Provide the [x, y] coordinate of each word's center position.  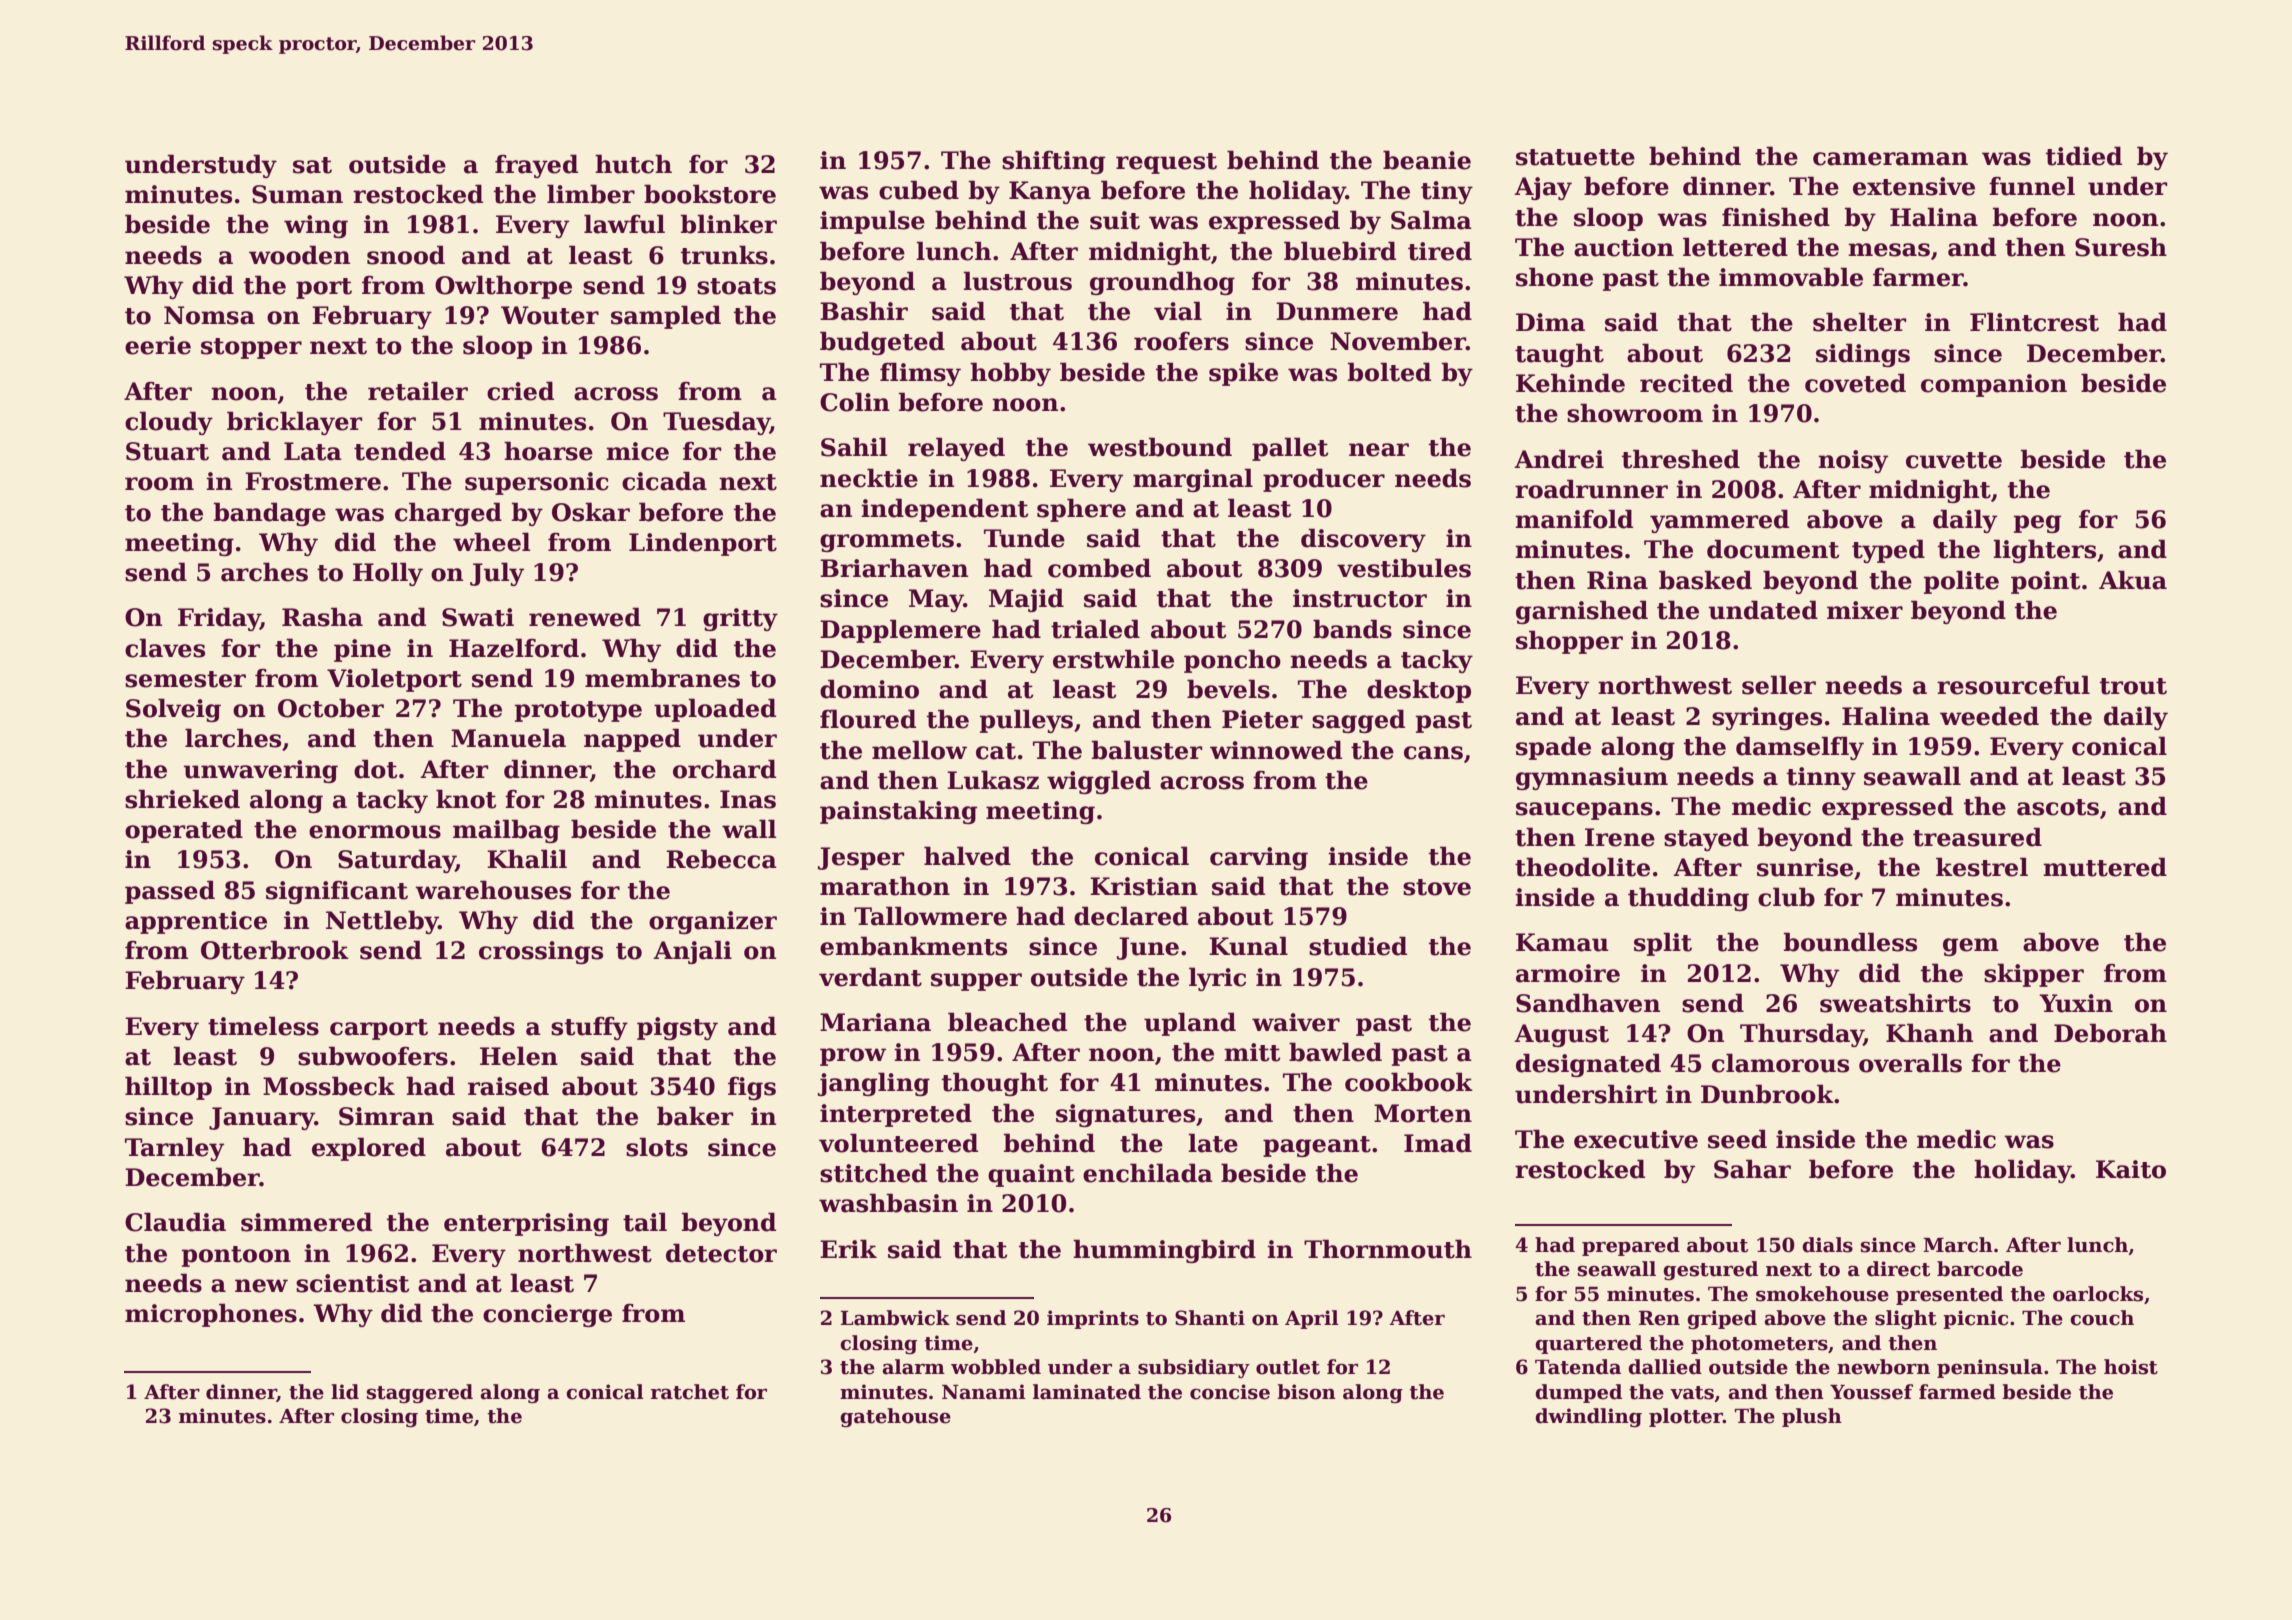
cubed [919, 190]
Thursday [1802, 1035]
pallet [1290, 449]
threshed [1681, 459]
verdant [870, 977]
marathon [885, 886]
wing [316, 226]
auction [1624, 247]
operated [184, 831]
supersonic [537, 483]
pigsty [677, 1028]
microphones [211, 1315]
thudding [1688, 899]
